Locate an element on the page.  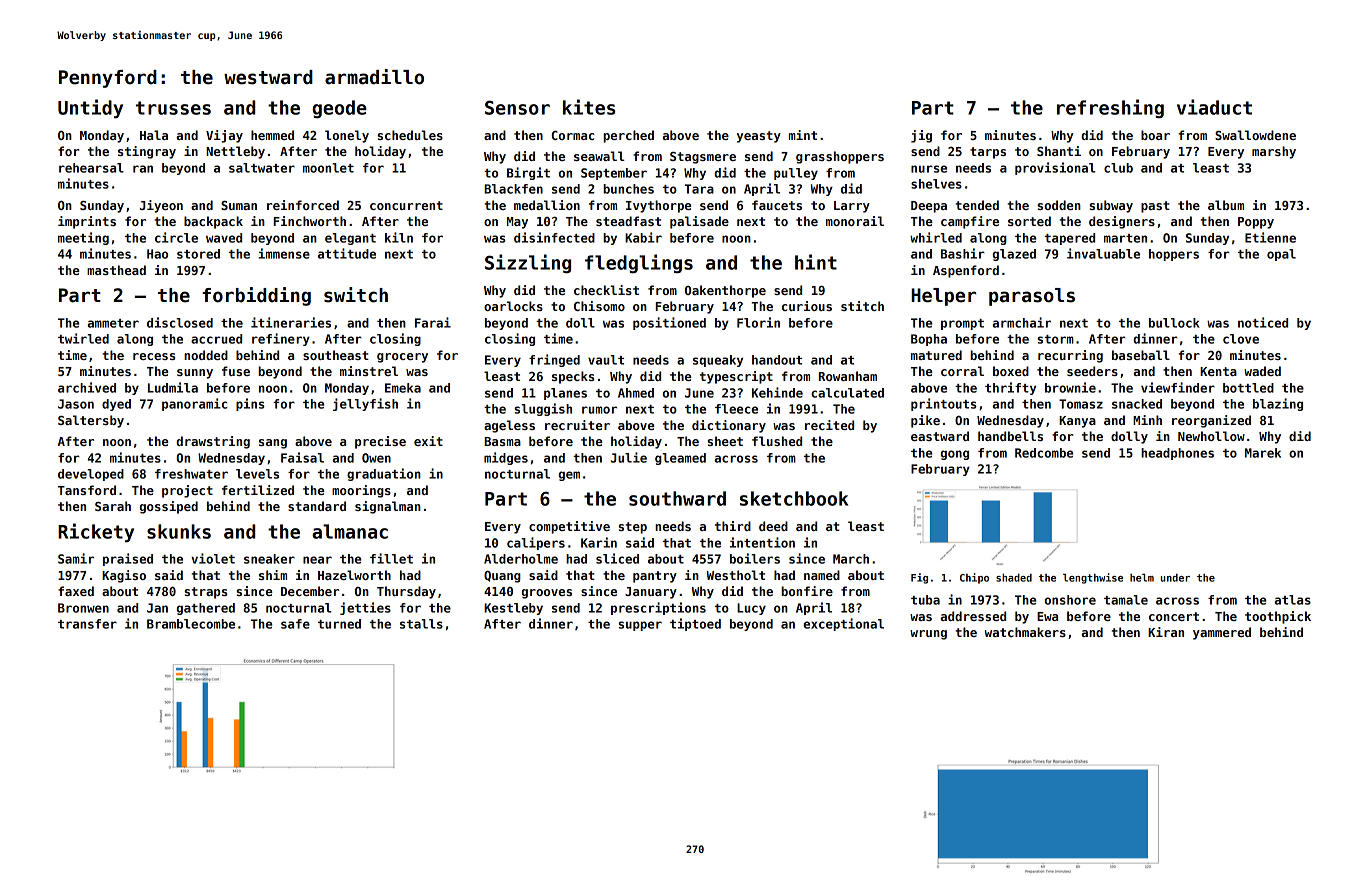
refinery is located at coordinates (281, 339).
